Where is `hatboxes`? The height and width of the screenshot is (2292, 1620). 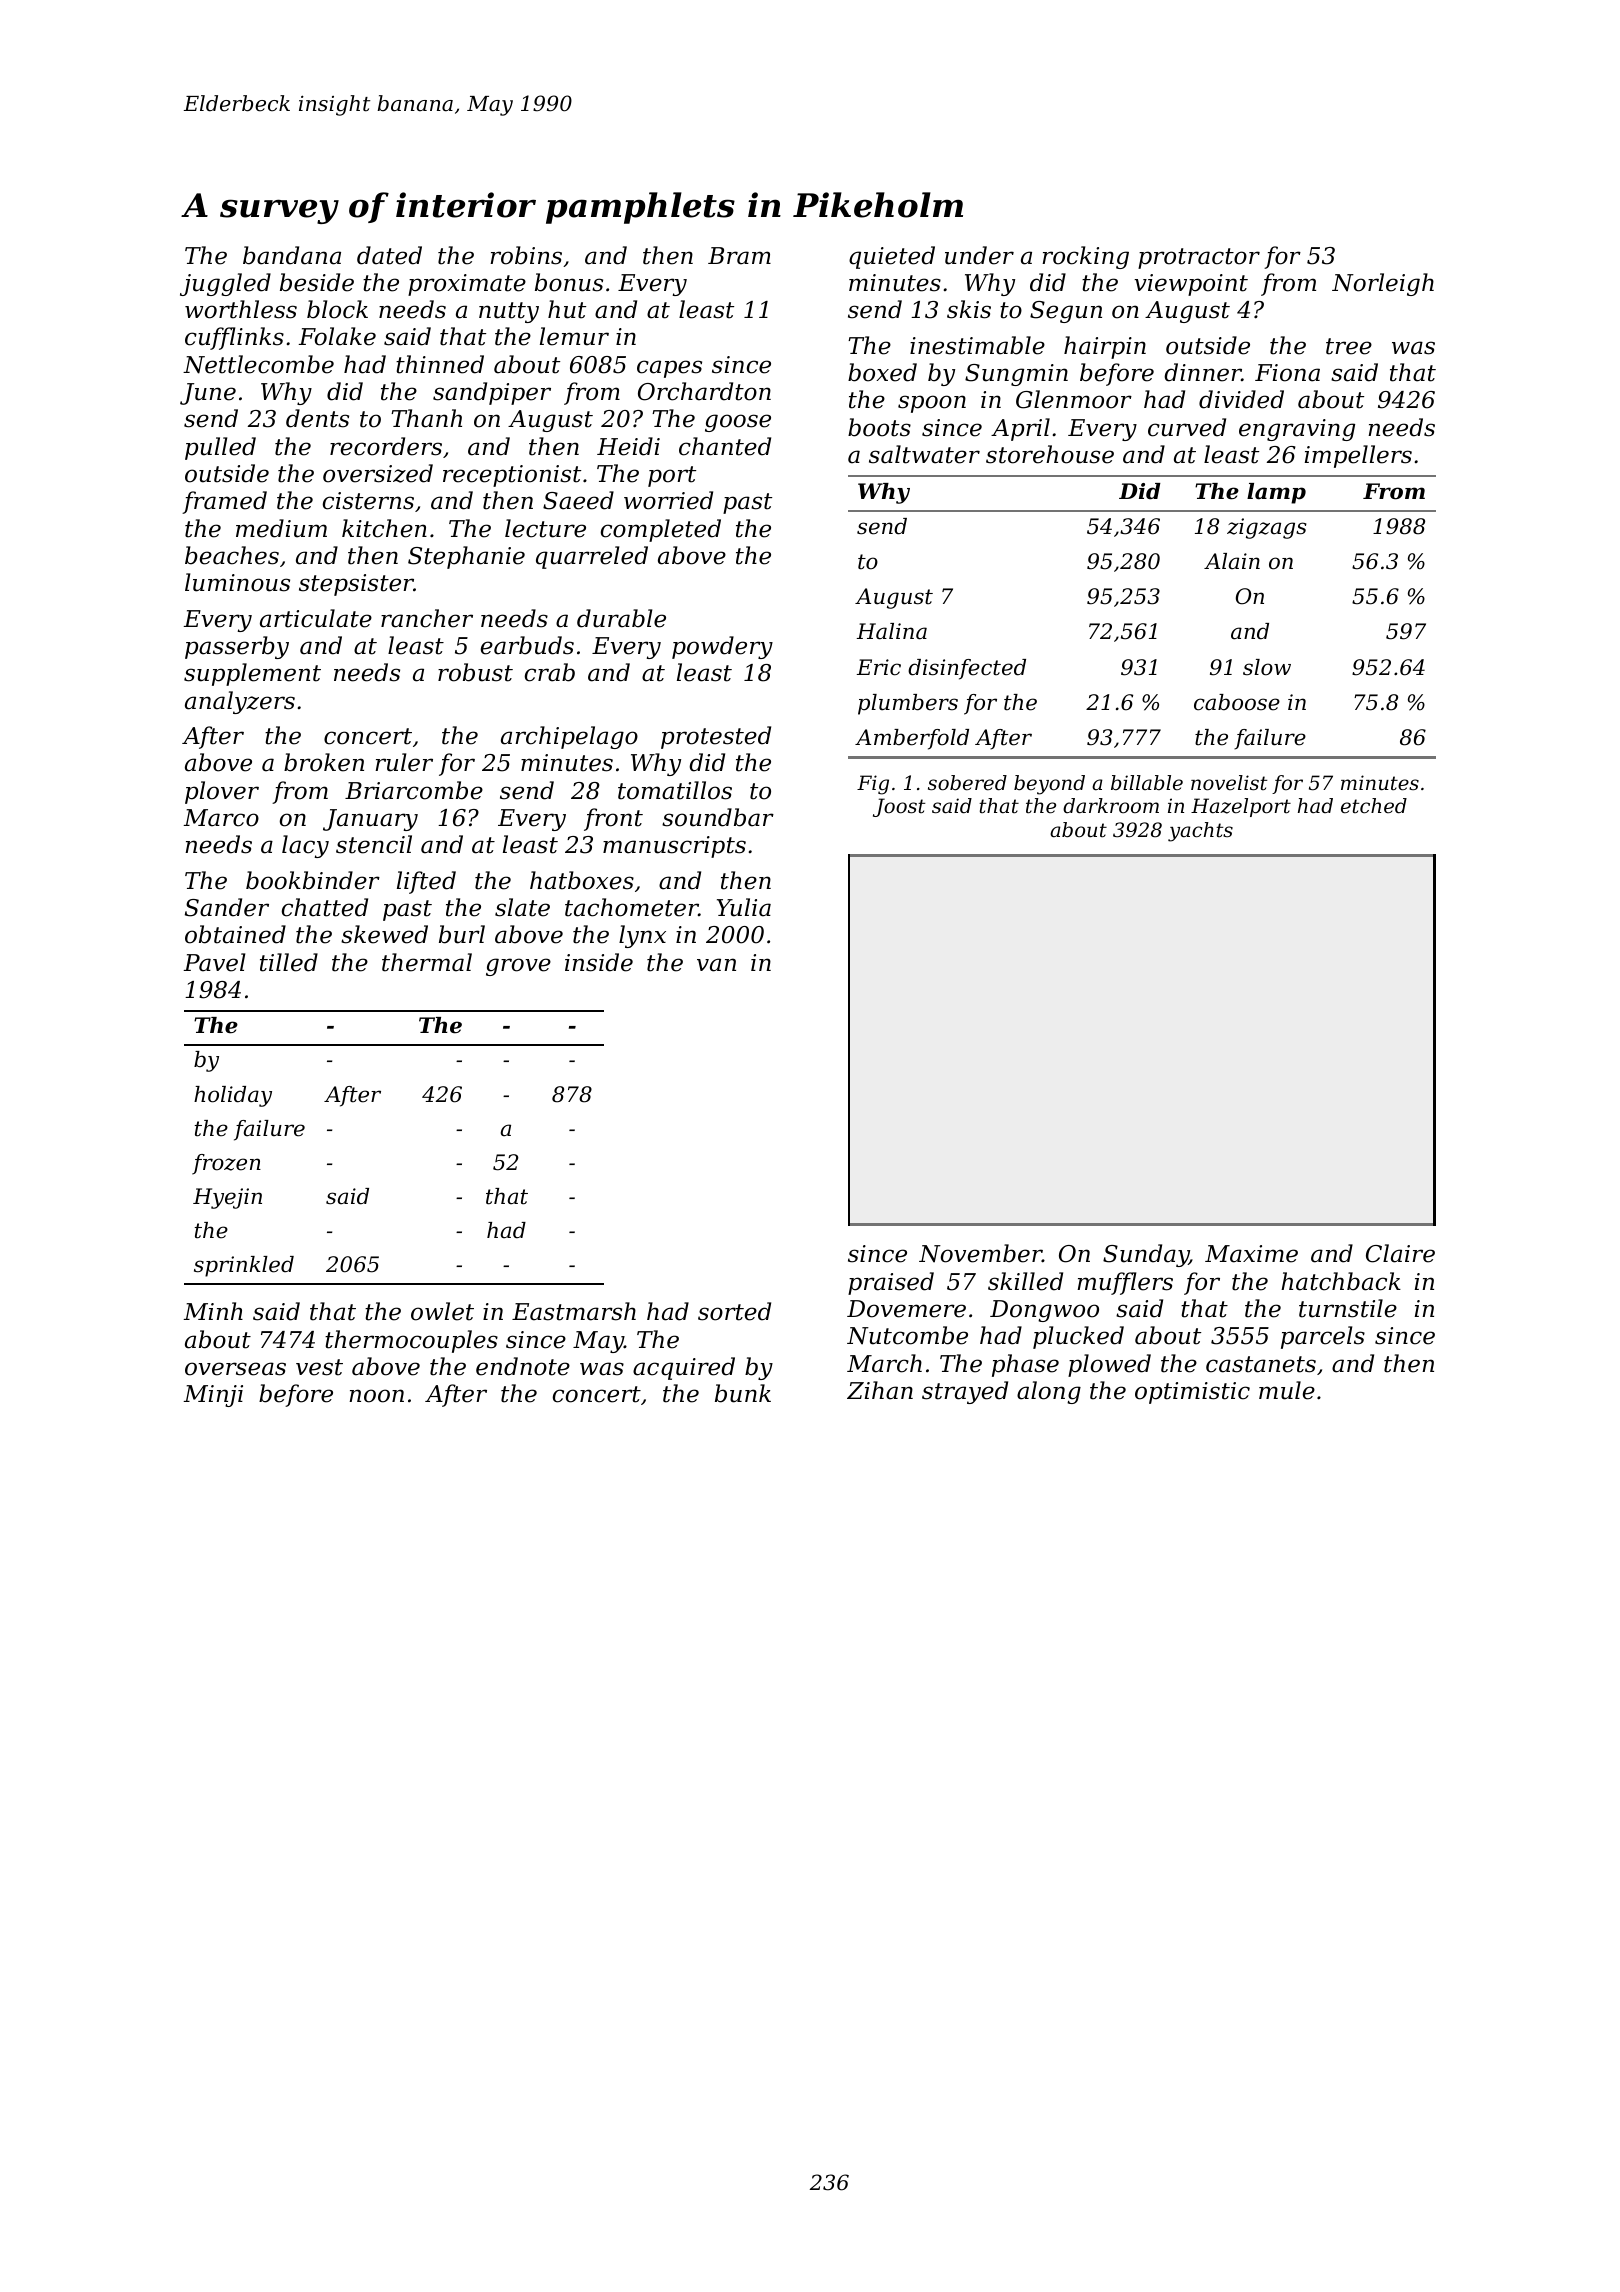
hatboxes is located at coordinates (582, 880).
